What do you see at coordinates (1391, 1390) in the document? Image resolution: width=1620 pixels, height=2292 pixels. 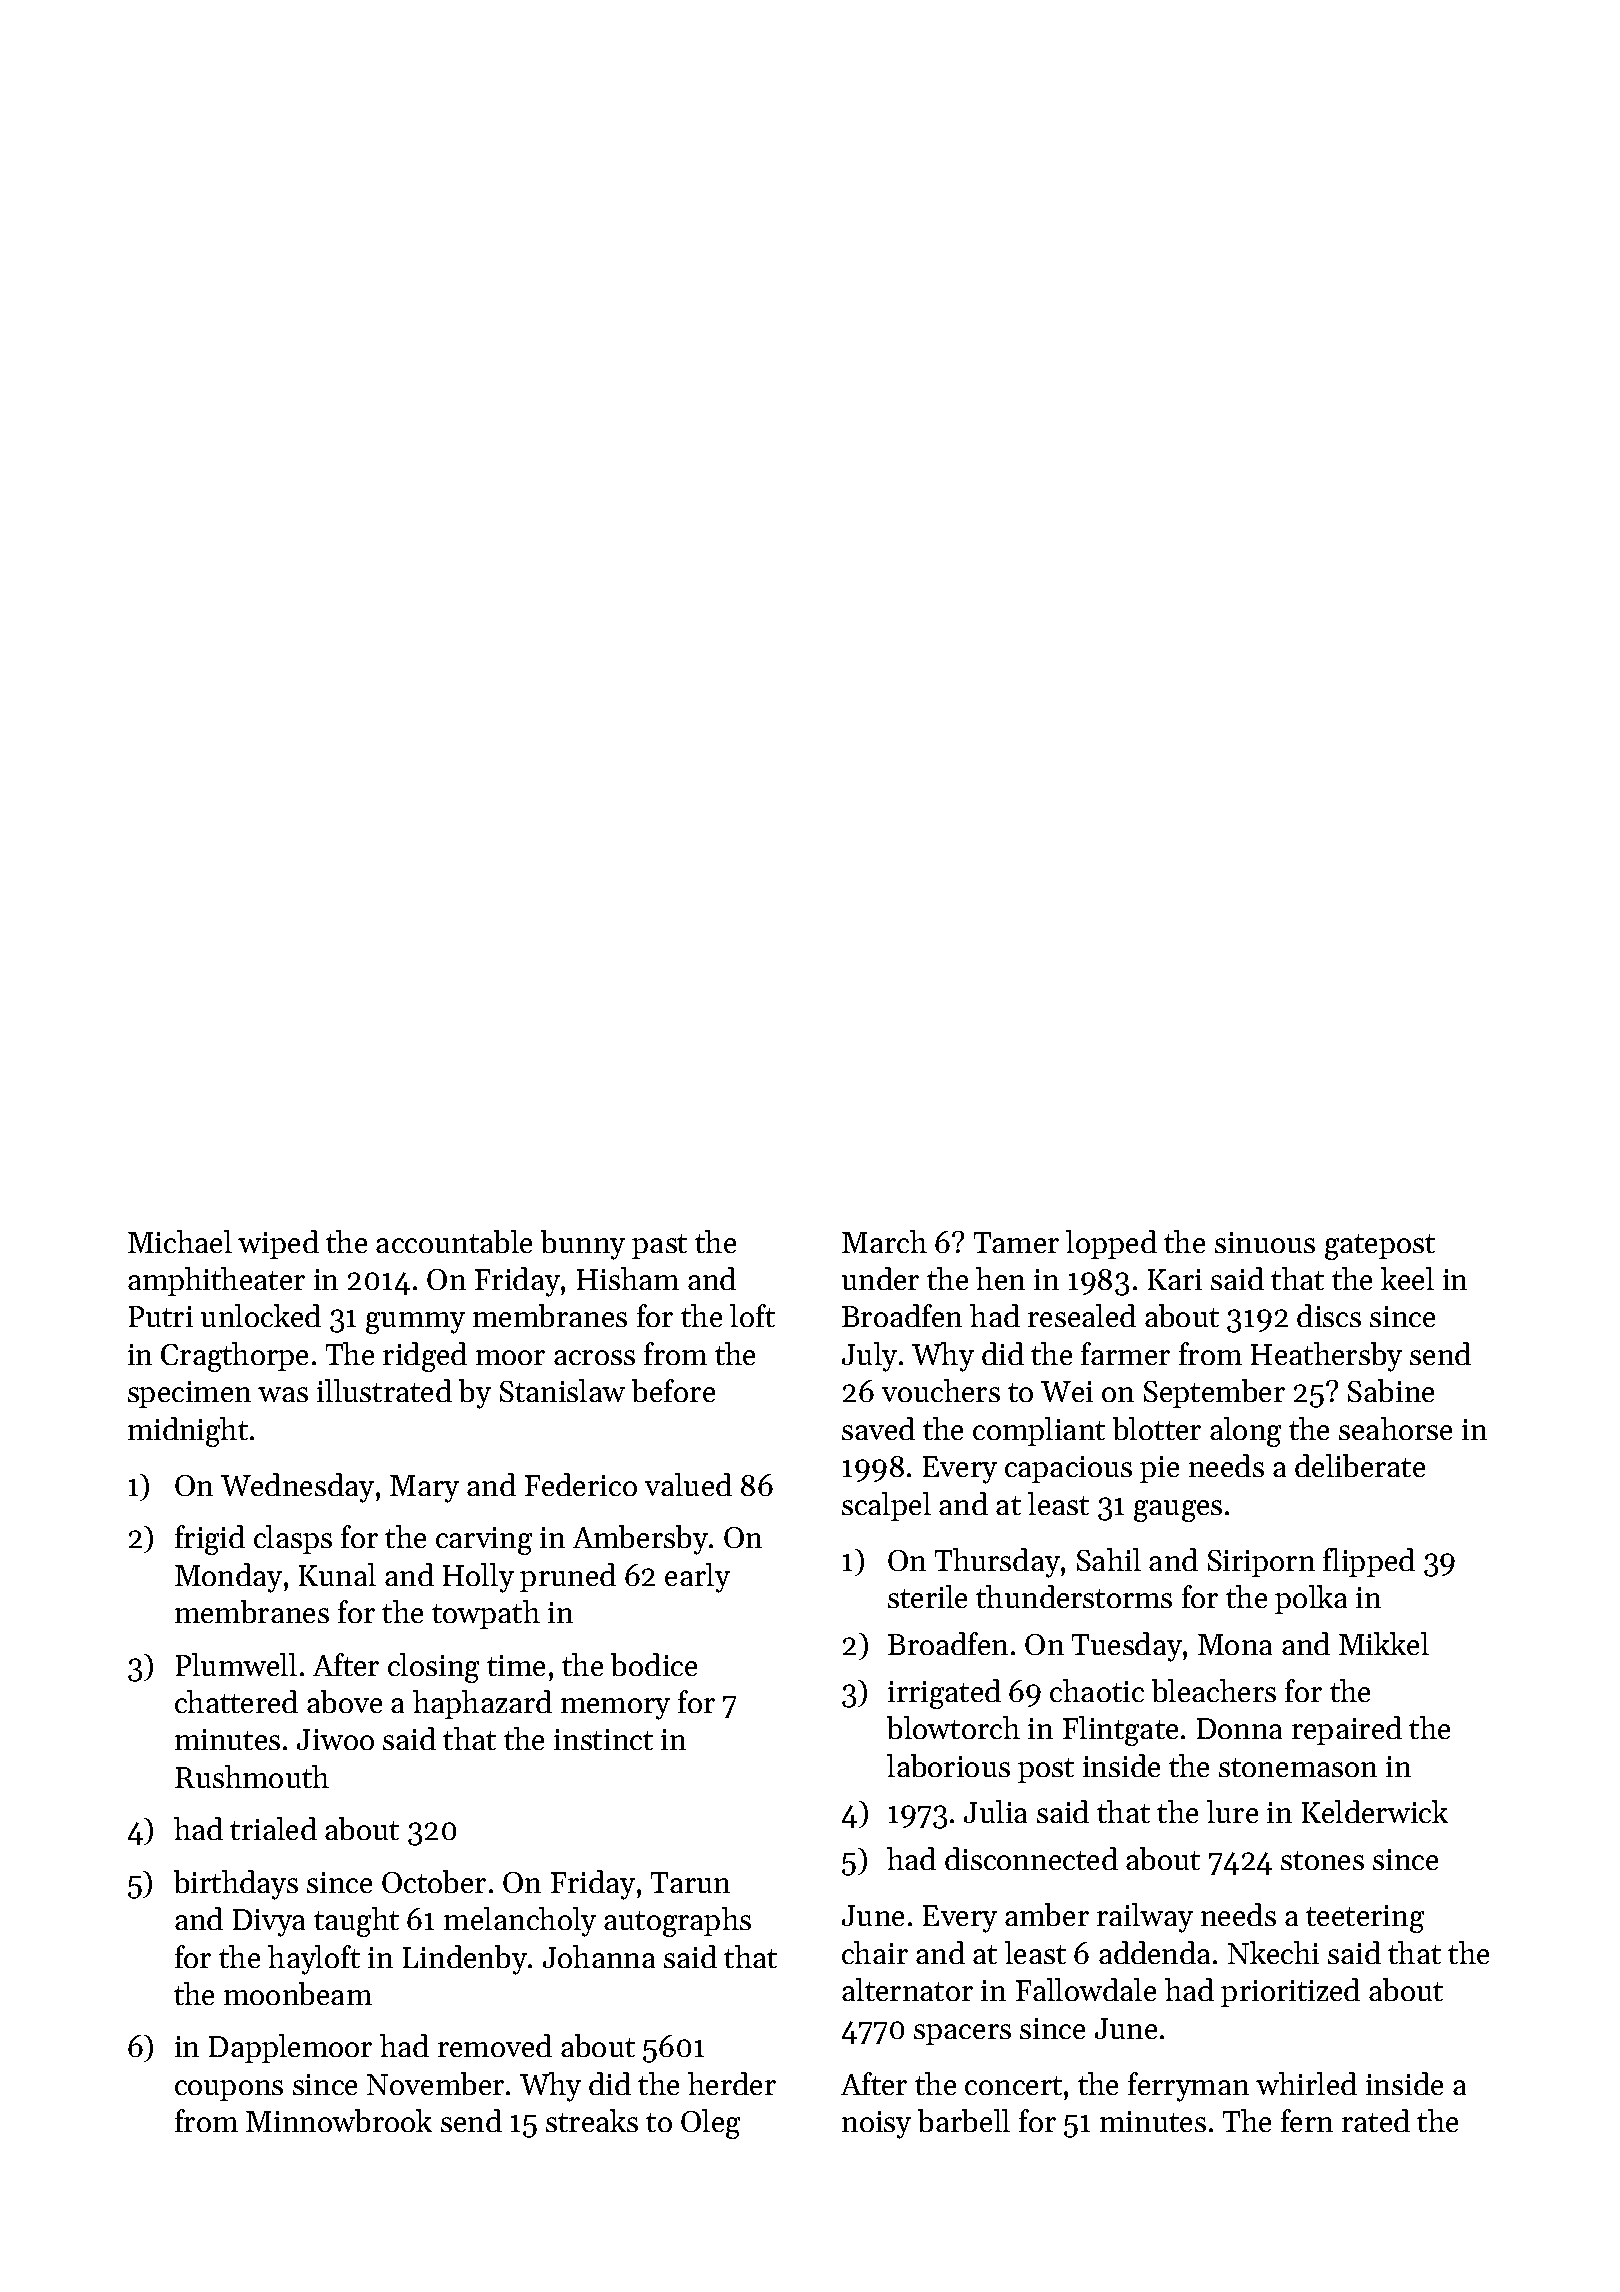 I see `Sabine` at bounding box center [1391, 1390].
